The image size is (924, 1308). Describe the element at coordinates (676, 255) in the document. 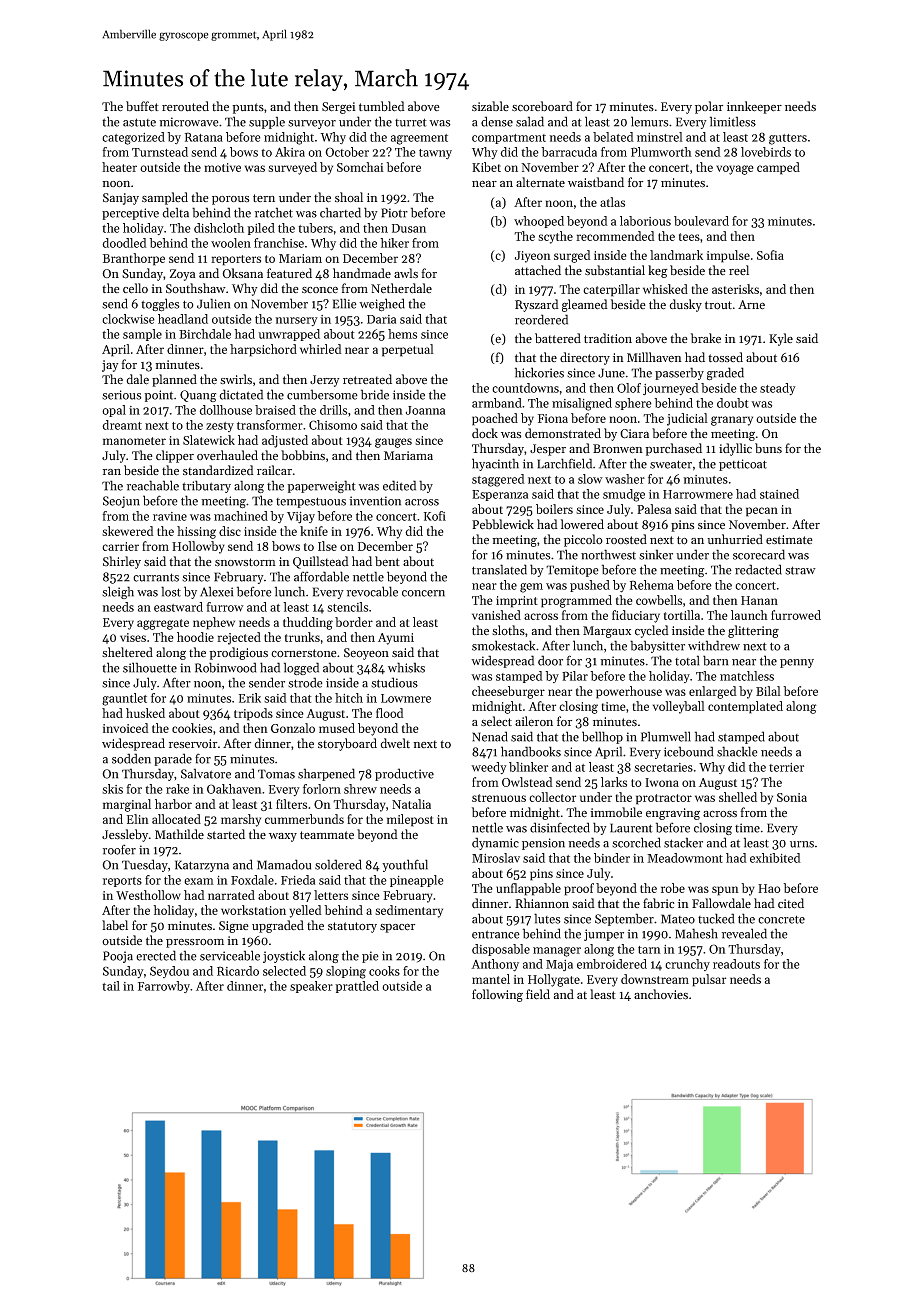

I see `landmark` at that location.
